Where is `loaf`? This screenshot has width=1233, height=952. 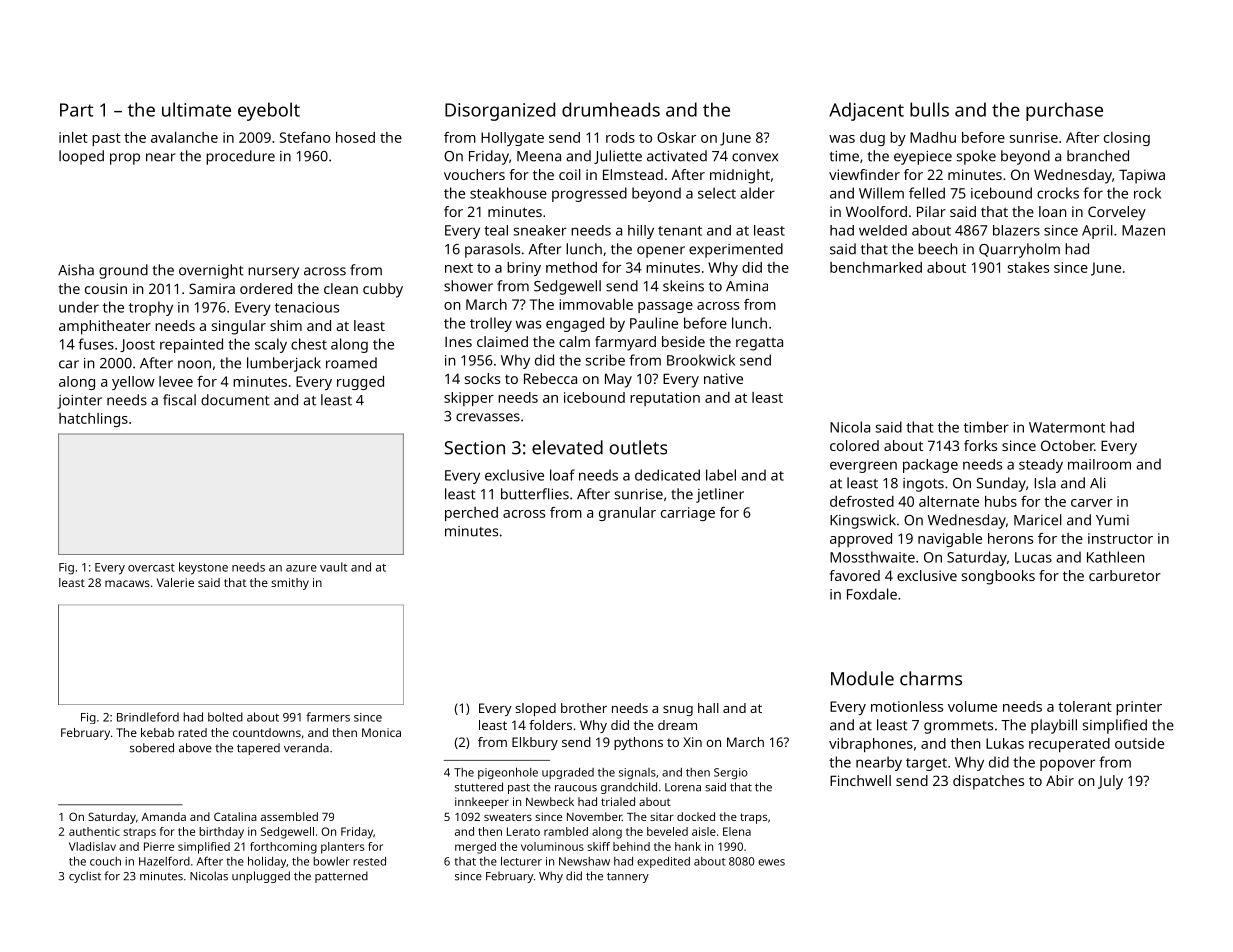
loaf is located at coordinates (562, 475).
